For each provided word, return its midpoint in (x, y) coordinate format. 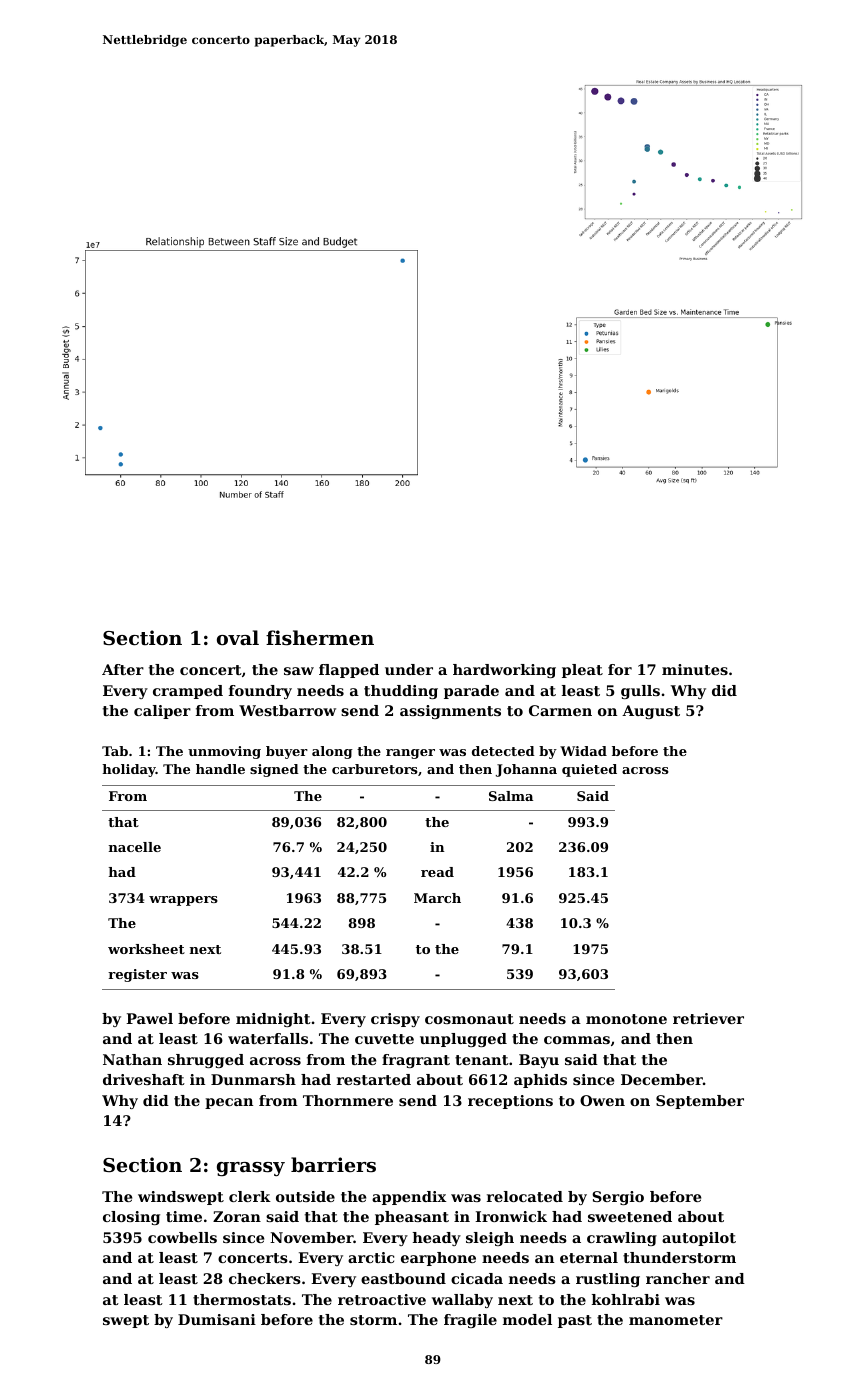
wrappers (183, 901)
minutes (695, 669)
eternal (589, 1257)
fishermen (320, 638)
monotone (626, 1019)
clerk (250, 1196)
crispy (395, 1020)
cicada (477, 1278)
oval (238, 637)
